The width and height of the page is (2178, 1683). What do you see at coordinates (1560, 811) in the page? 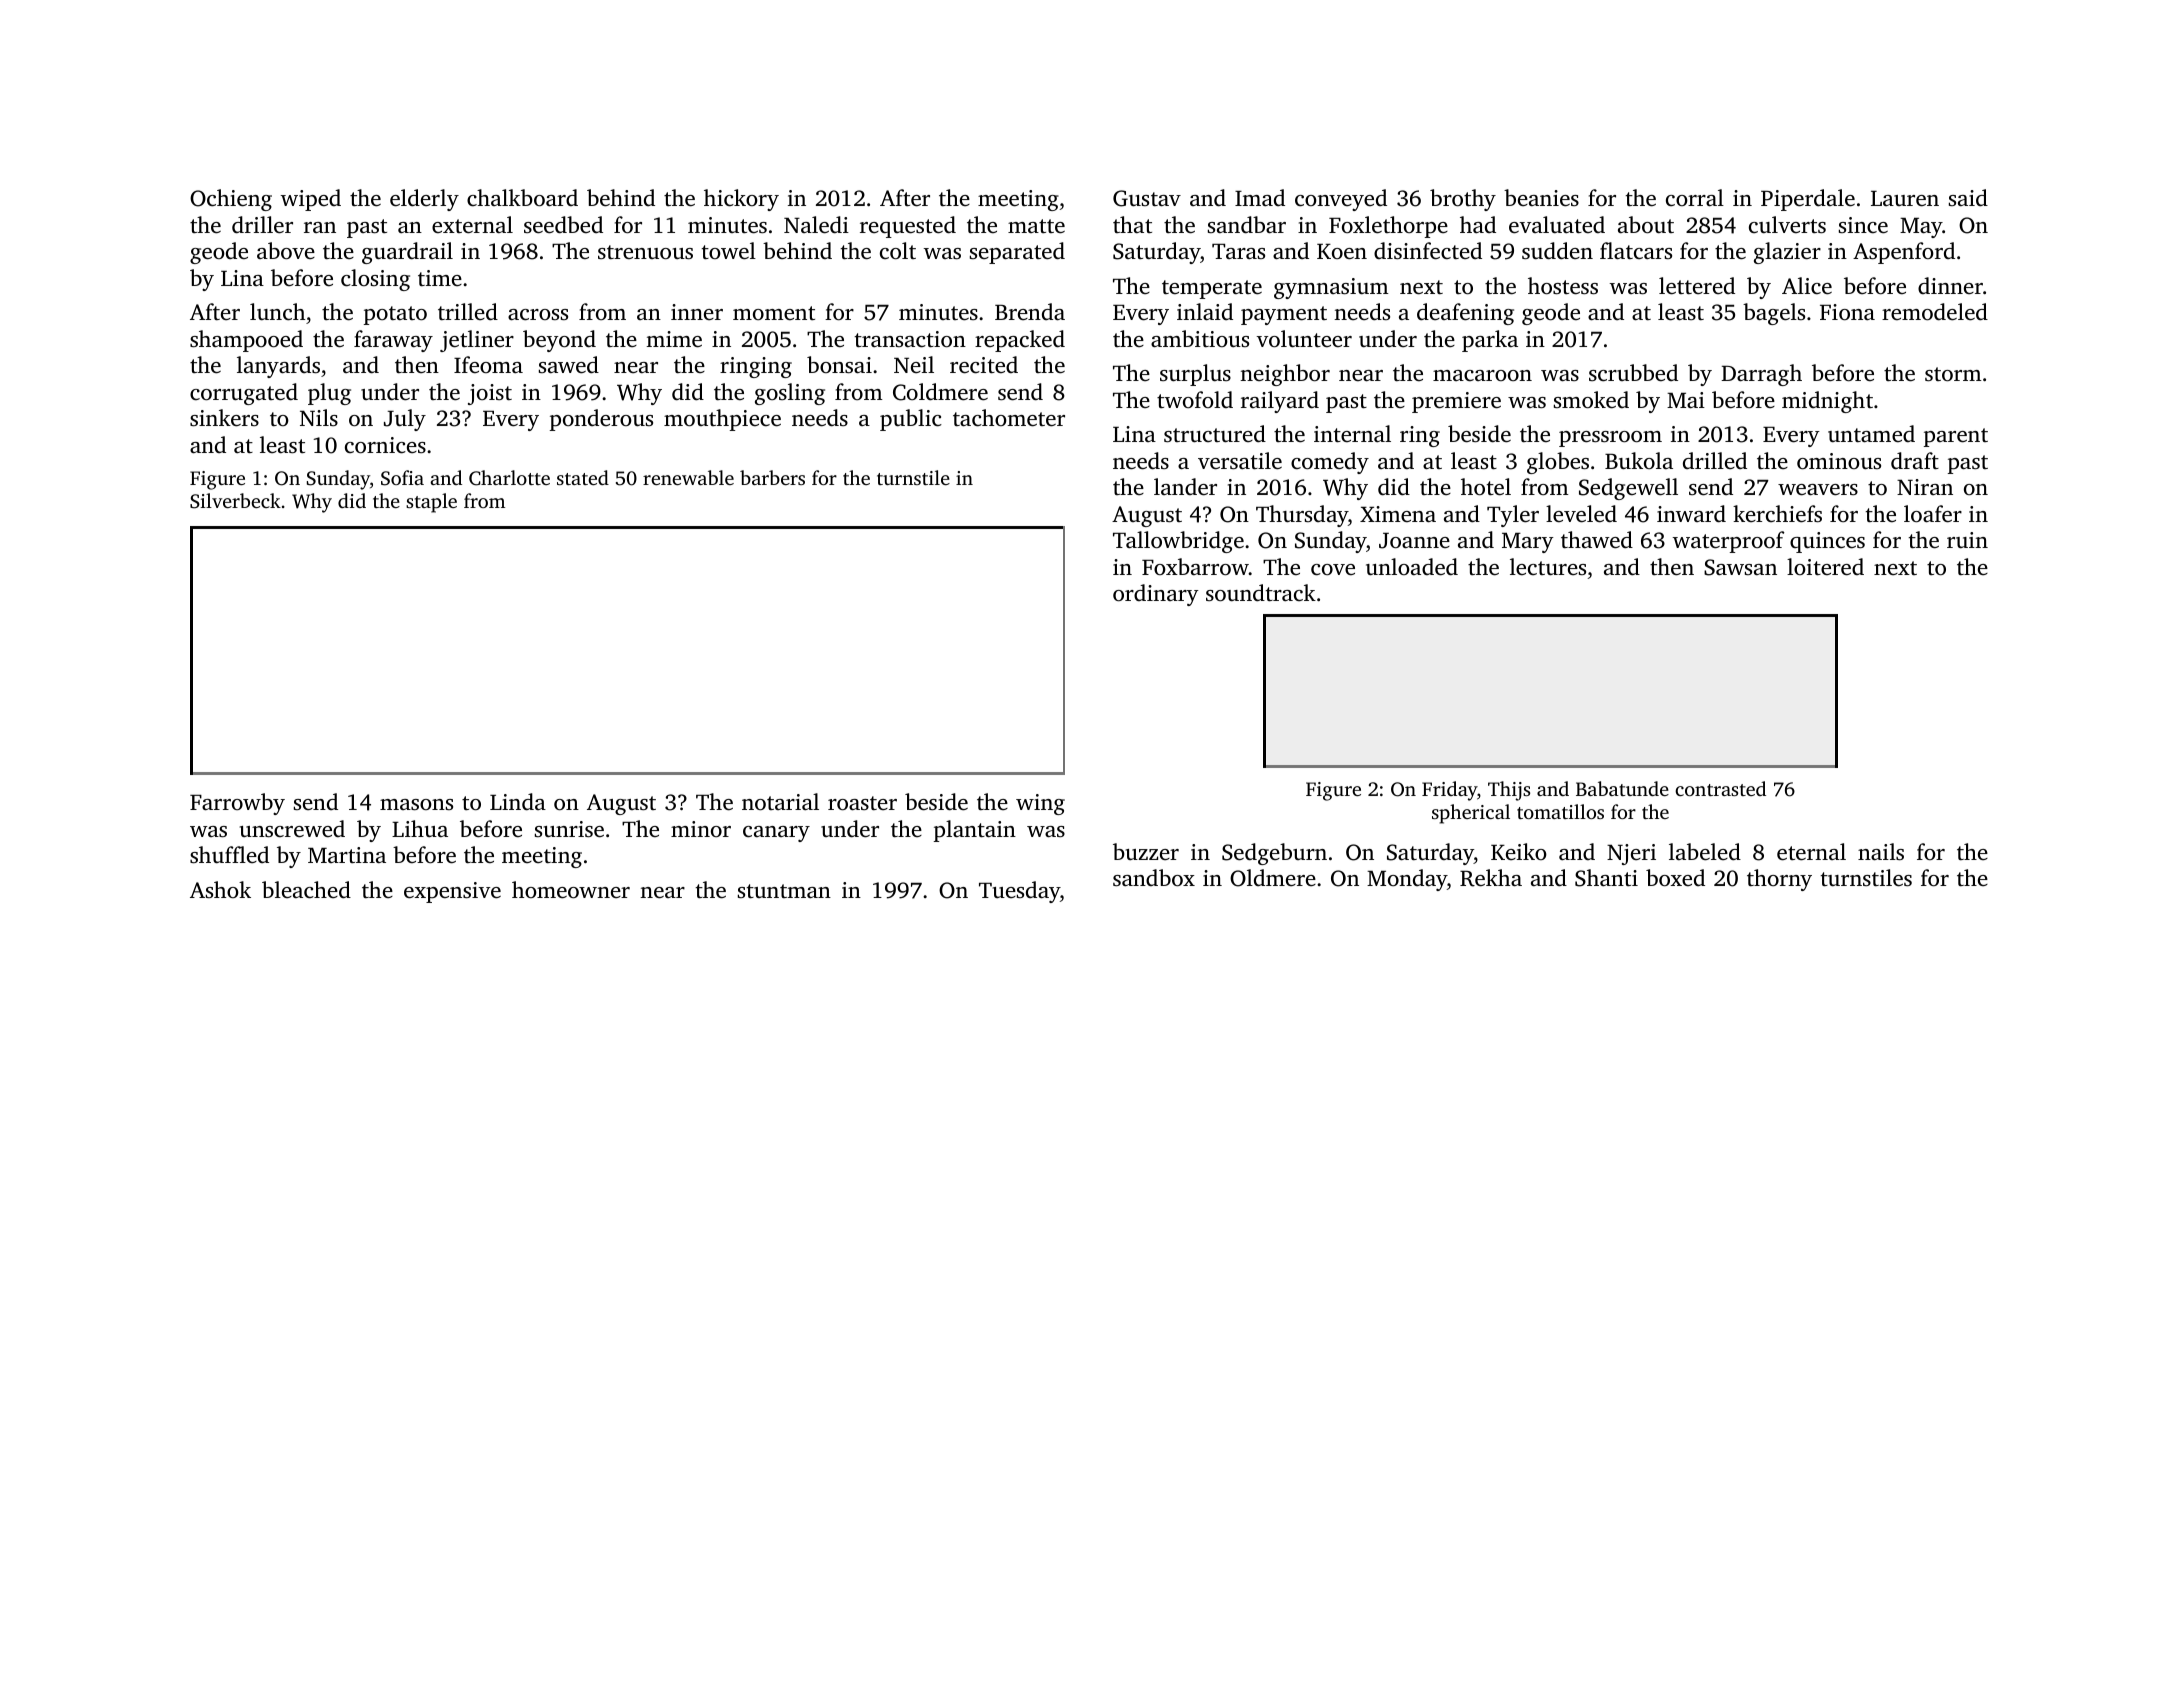
I see `tomatillos` at bounding box center [1560, 811].
